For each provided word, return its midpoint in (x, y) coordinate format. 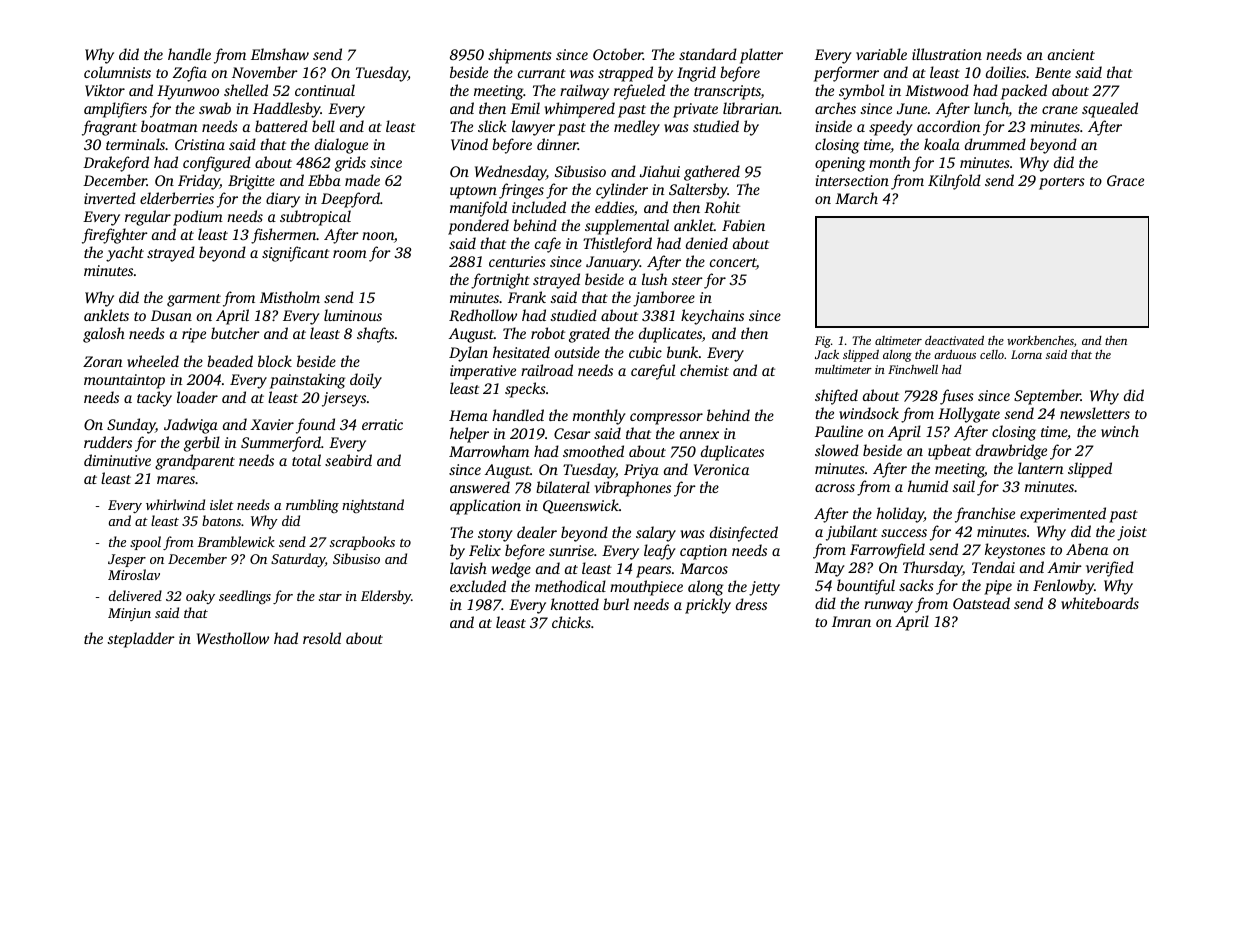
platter (761, 56)
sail (964, 486)
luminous (353, 315)
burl (616, 604)
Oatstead (981, 603)
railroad (547, 370)
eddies (614, 207)
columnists (117, 72)
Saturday (298, 560)
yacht (125, 254)
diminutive (117, 460)
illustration (947, 54)
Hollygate (969, 415)
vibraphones (633, 489)
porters (1062, 183)
